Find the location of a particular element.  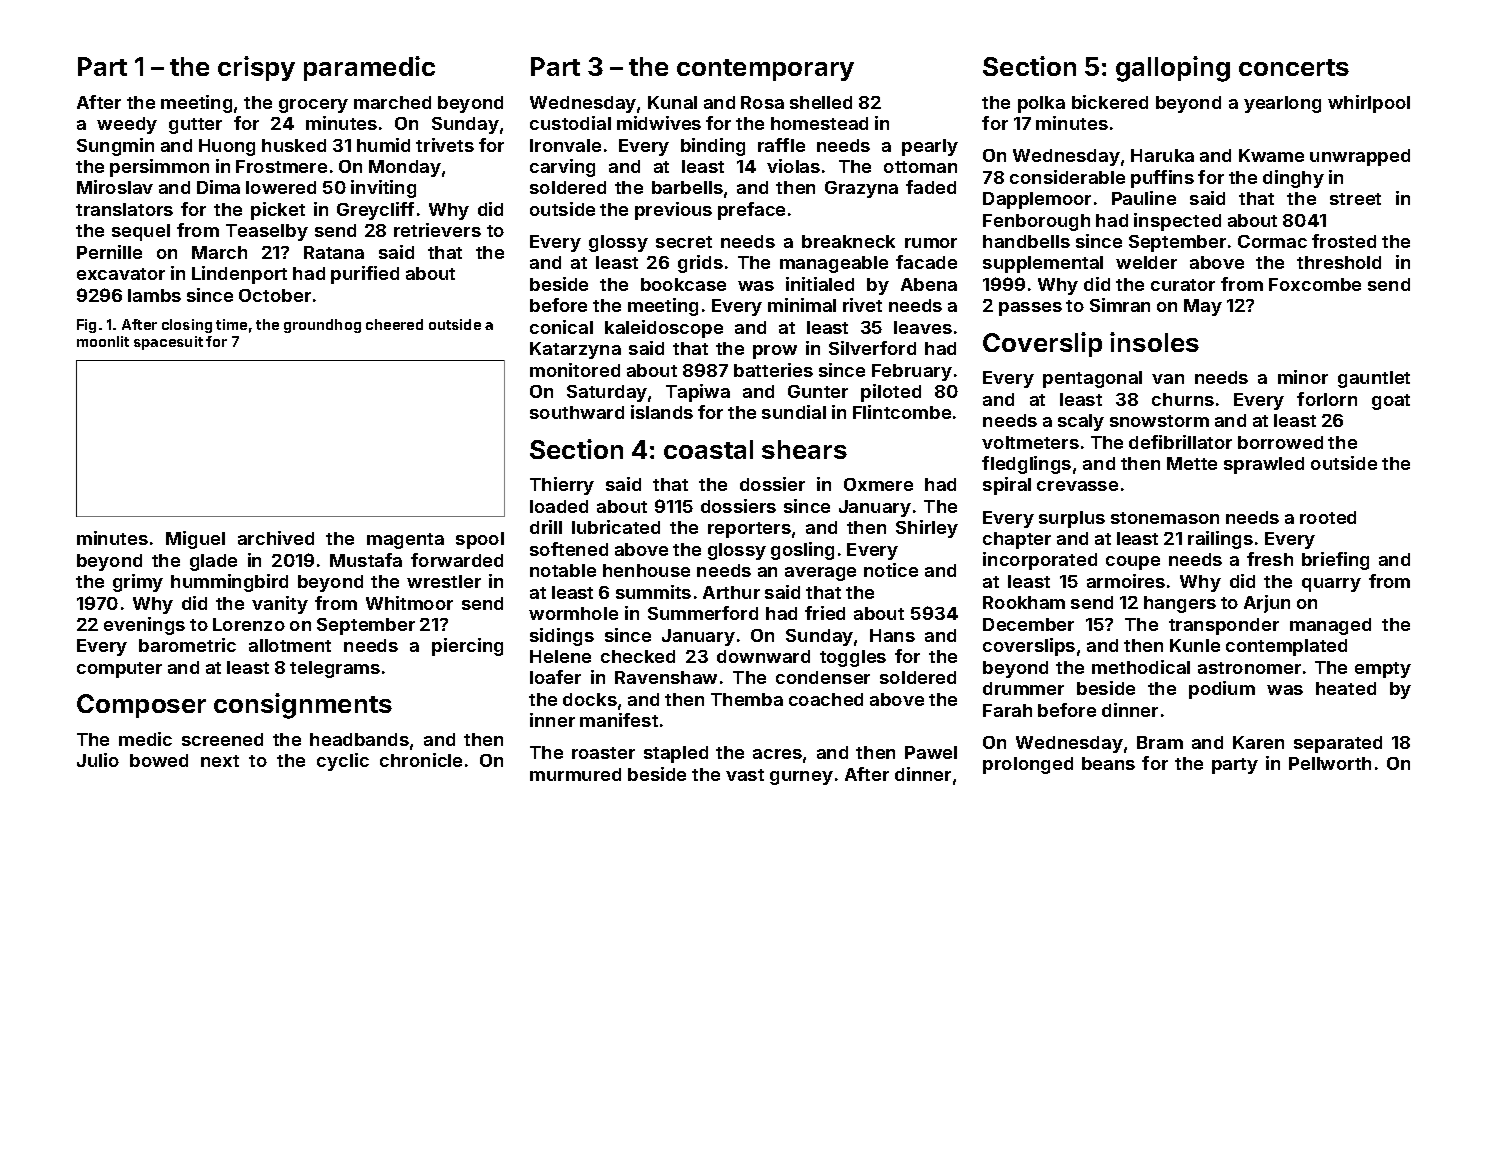

Pawel is located at coordinates (931, 752).
